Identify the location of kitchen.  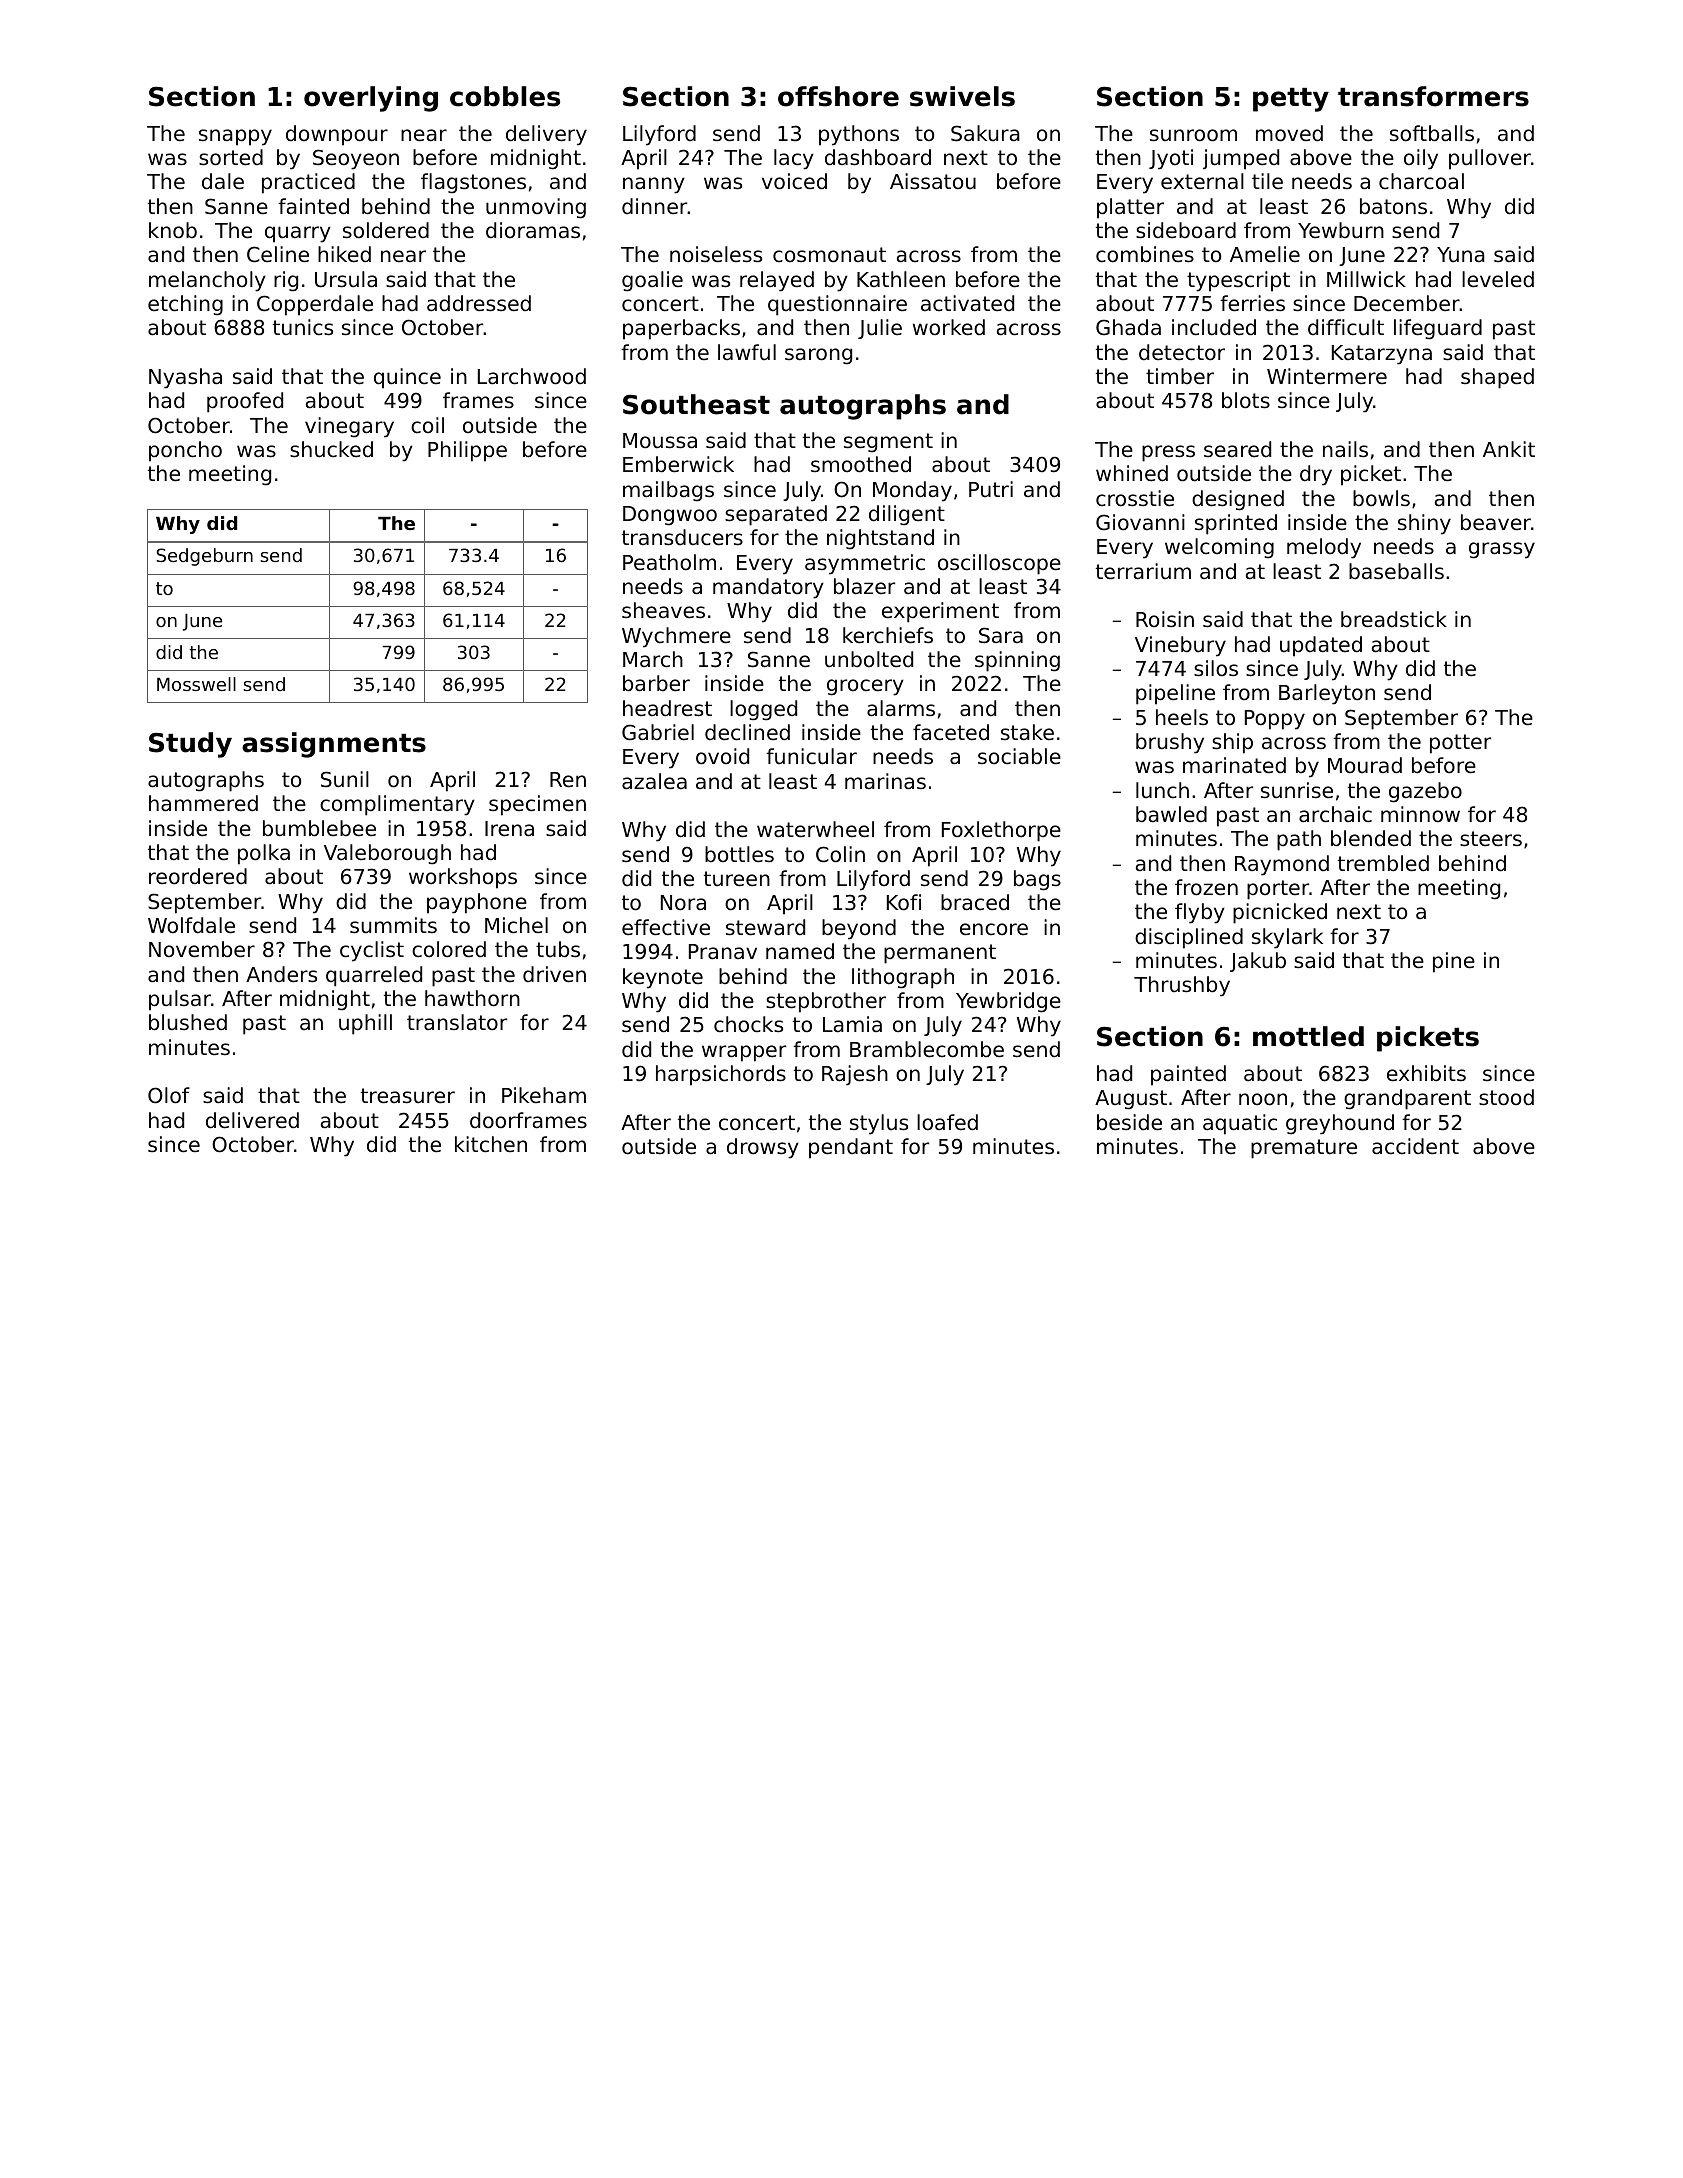
(491, 1144).
